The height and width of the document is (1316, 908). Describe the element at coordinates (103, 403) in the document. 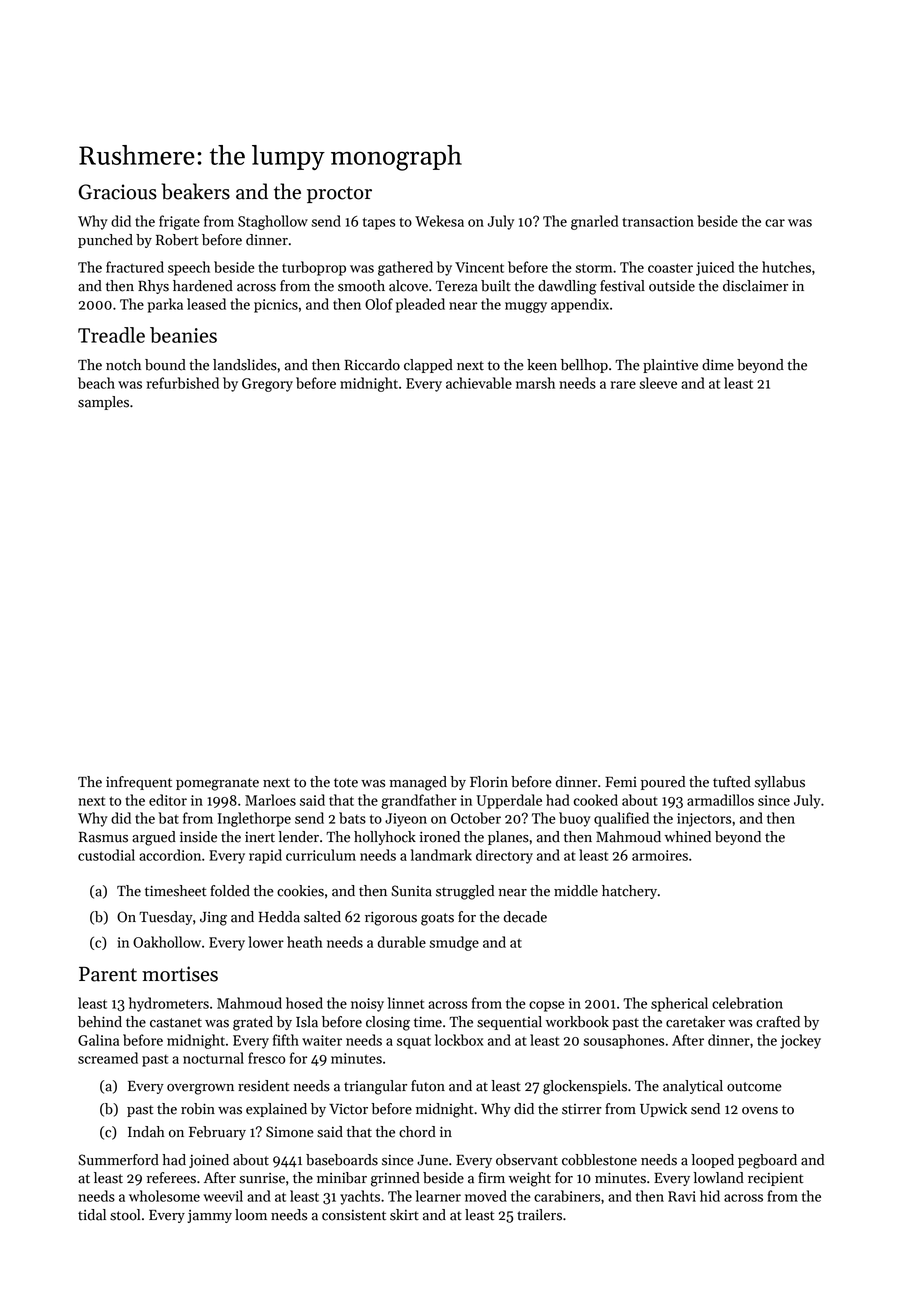

I see `samples` at that location.
